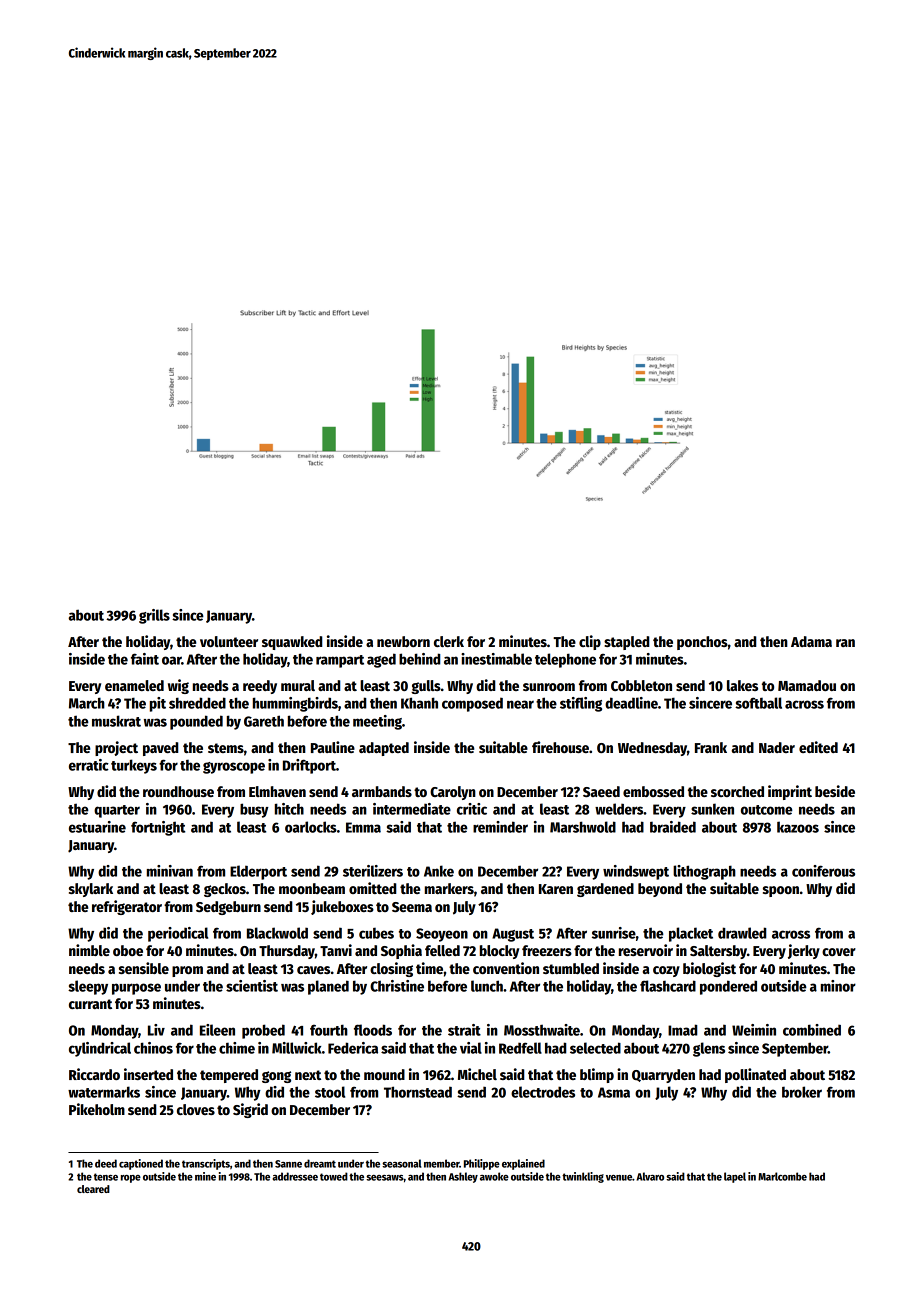 The image size is (924, 1308). What do you see at coordinates (333, 747) in the screenshot?
I see `Pauline` at bounding box center [333, 747].
